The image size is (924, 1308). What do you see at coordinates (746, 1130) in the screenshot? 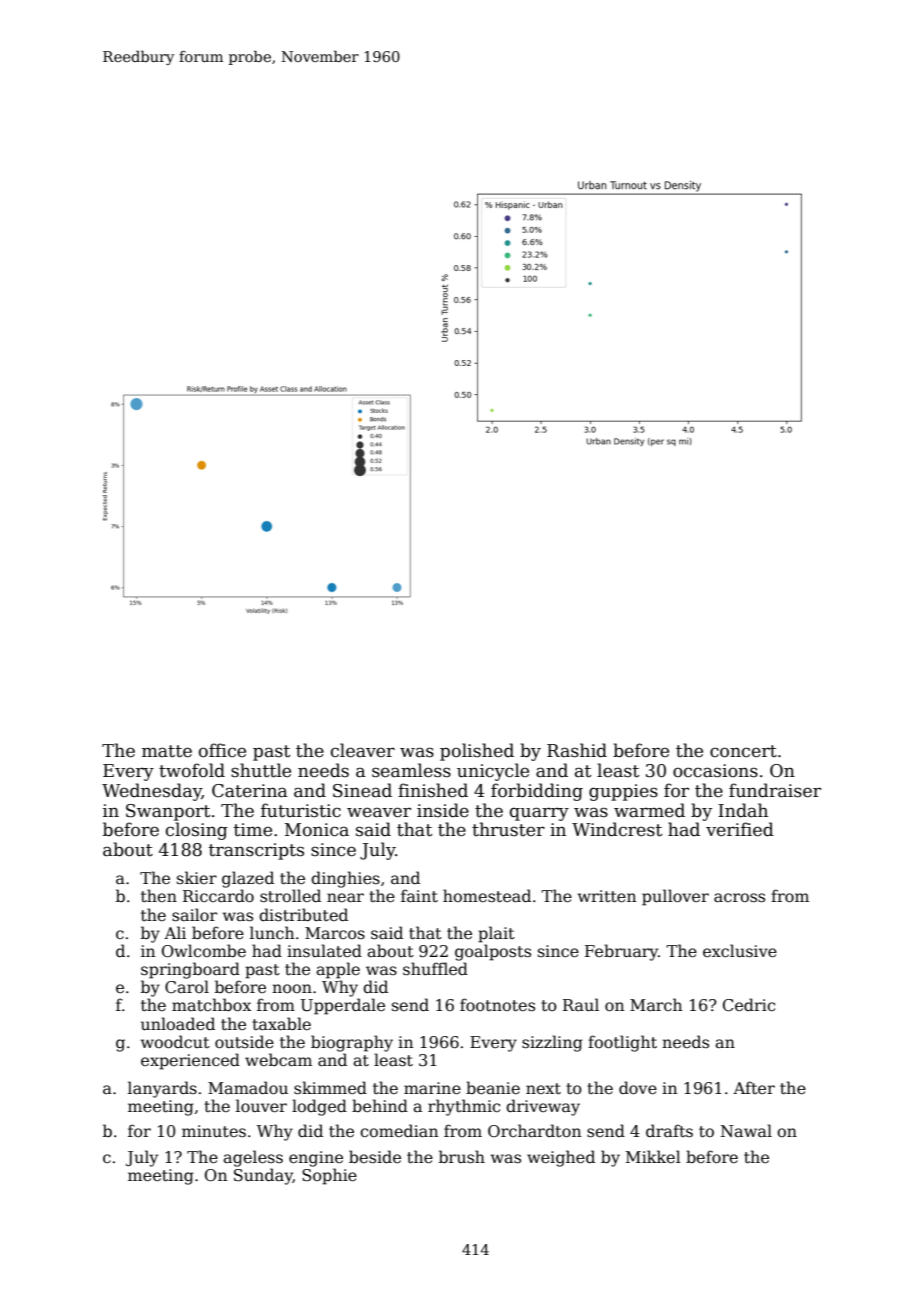
I see `Nawal` at bounding box center [746, 1130].
